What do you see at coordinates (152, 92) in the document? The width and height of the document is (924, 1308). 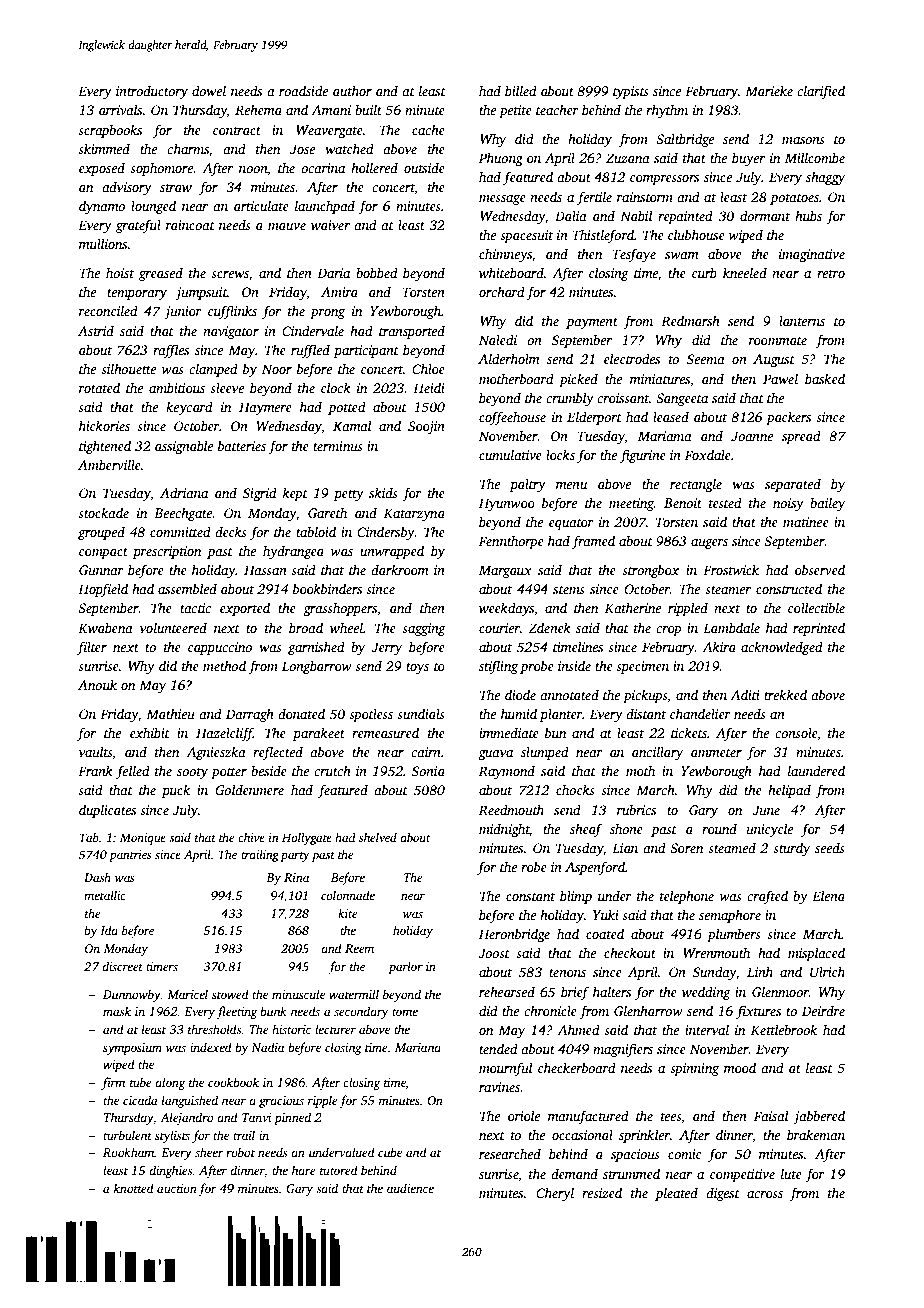 I see `introductory` at bounding box center [152, 92].
